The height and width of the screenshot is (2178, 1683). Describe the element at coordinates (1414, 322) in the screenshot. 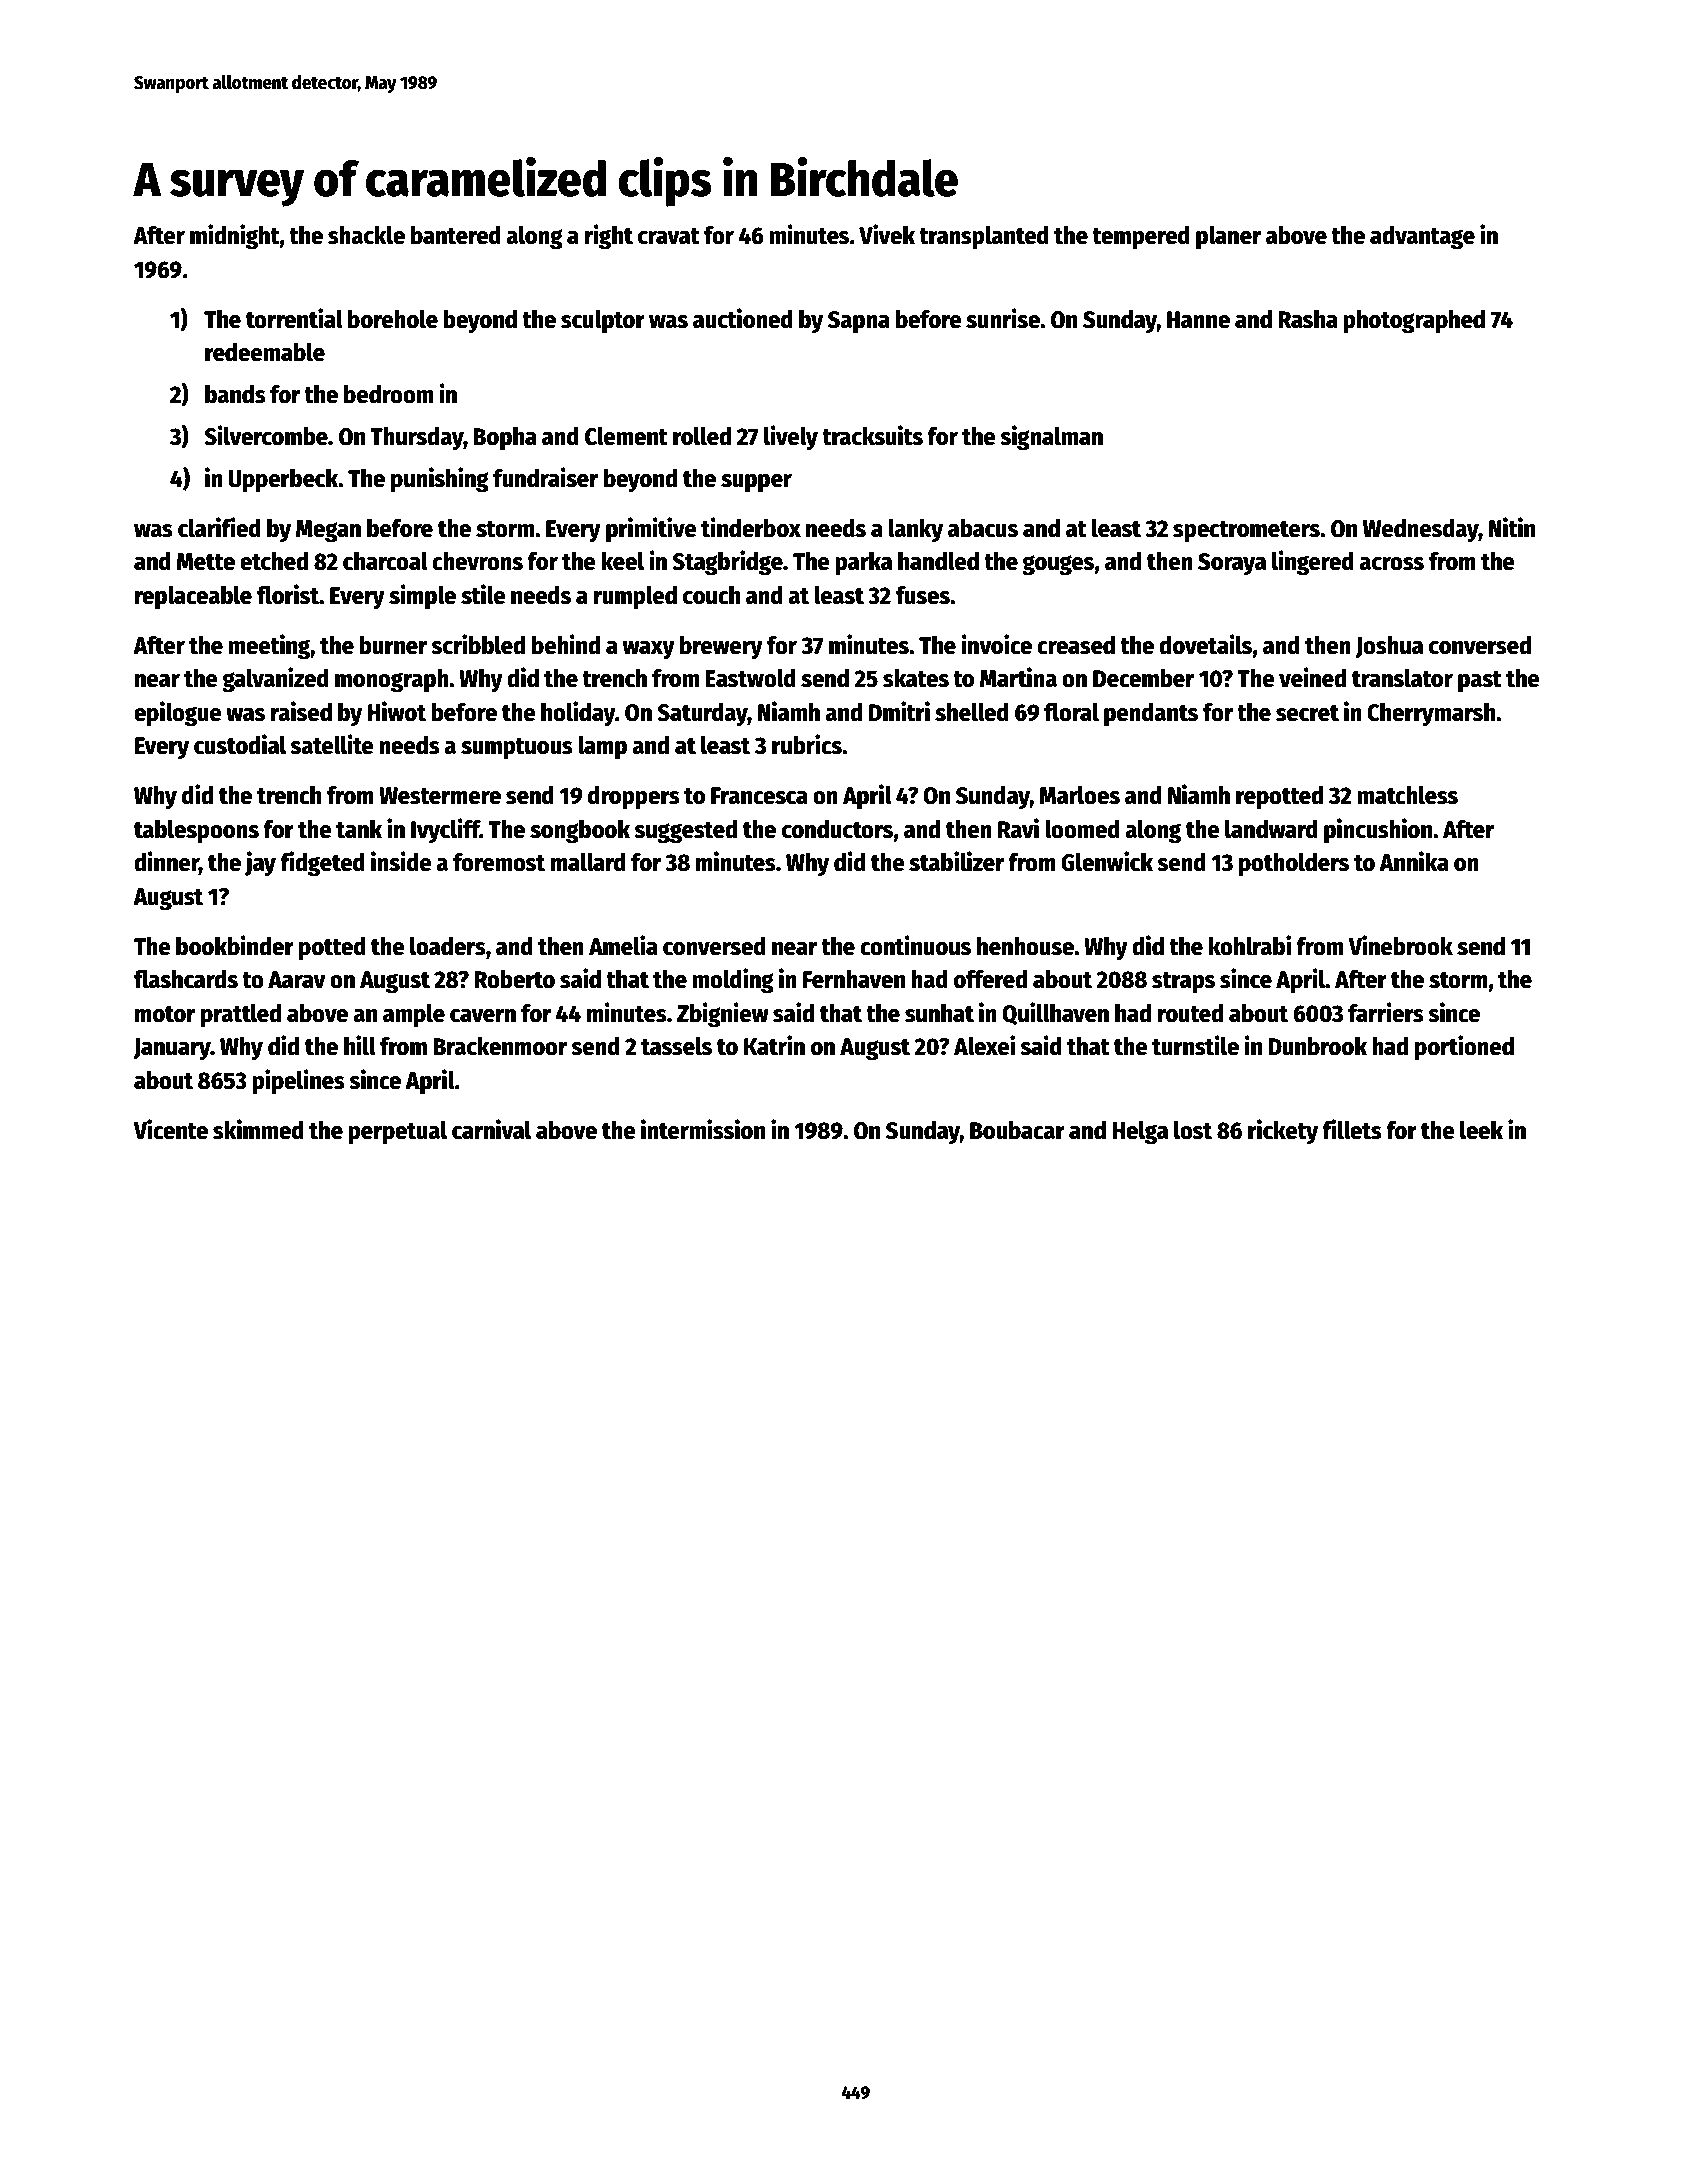

I see `photographed` at that location.
